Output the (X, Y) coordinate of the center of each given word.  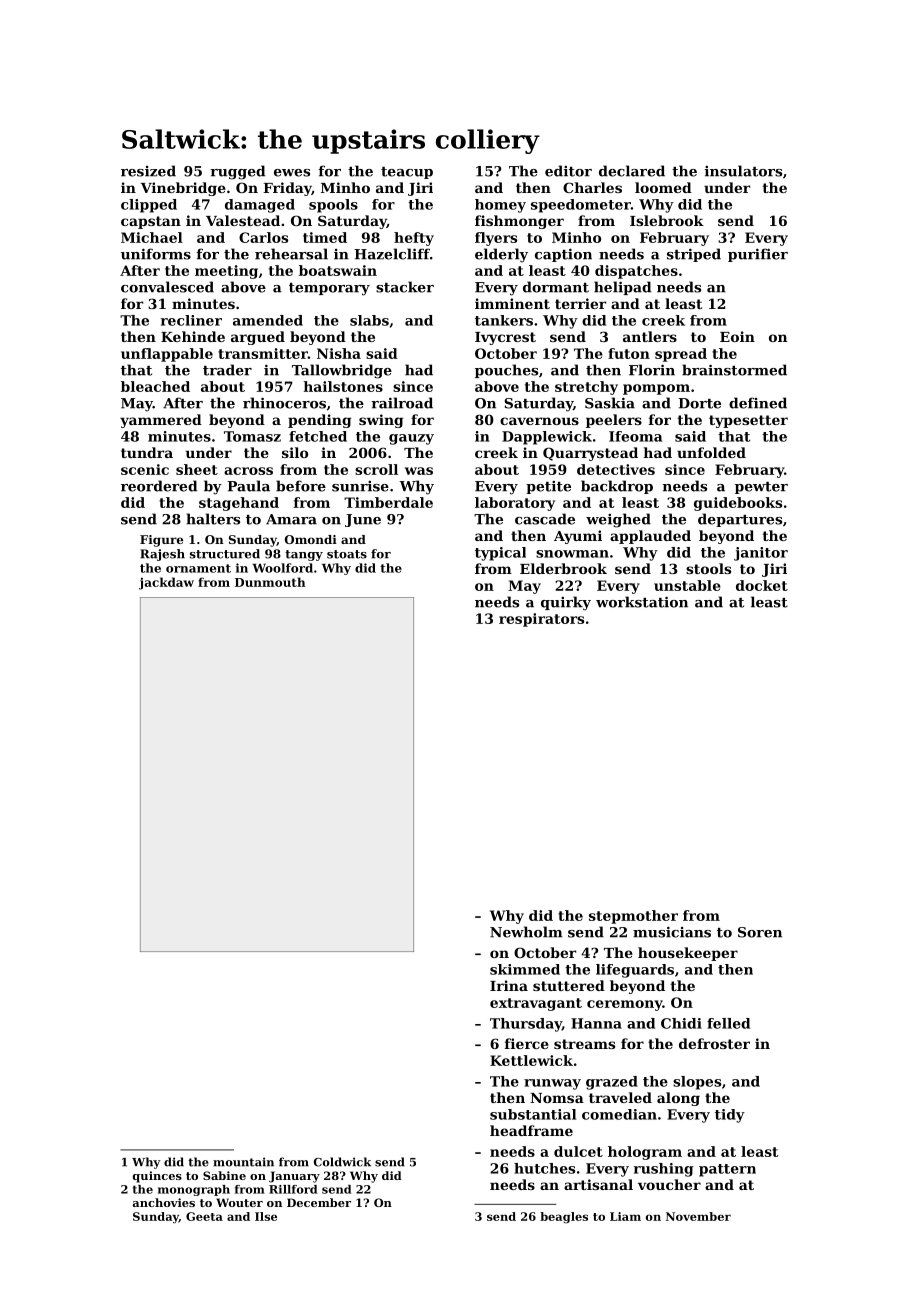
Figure (161, 541)
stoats (347, 554)
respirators (541, 620)
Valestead (243, 220)
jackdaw (166, 583)
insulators (743, 171)
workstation (642, 602)
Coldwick (342, 1162)
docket (762, 585)
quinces (157, 1177)
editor (568, 171)
